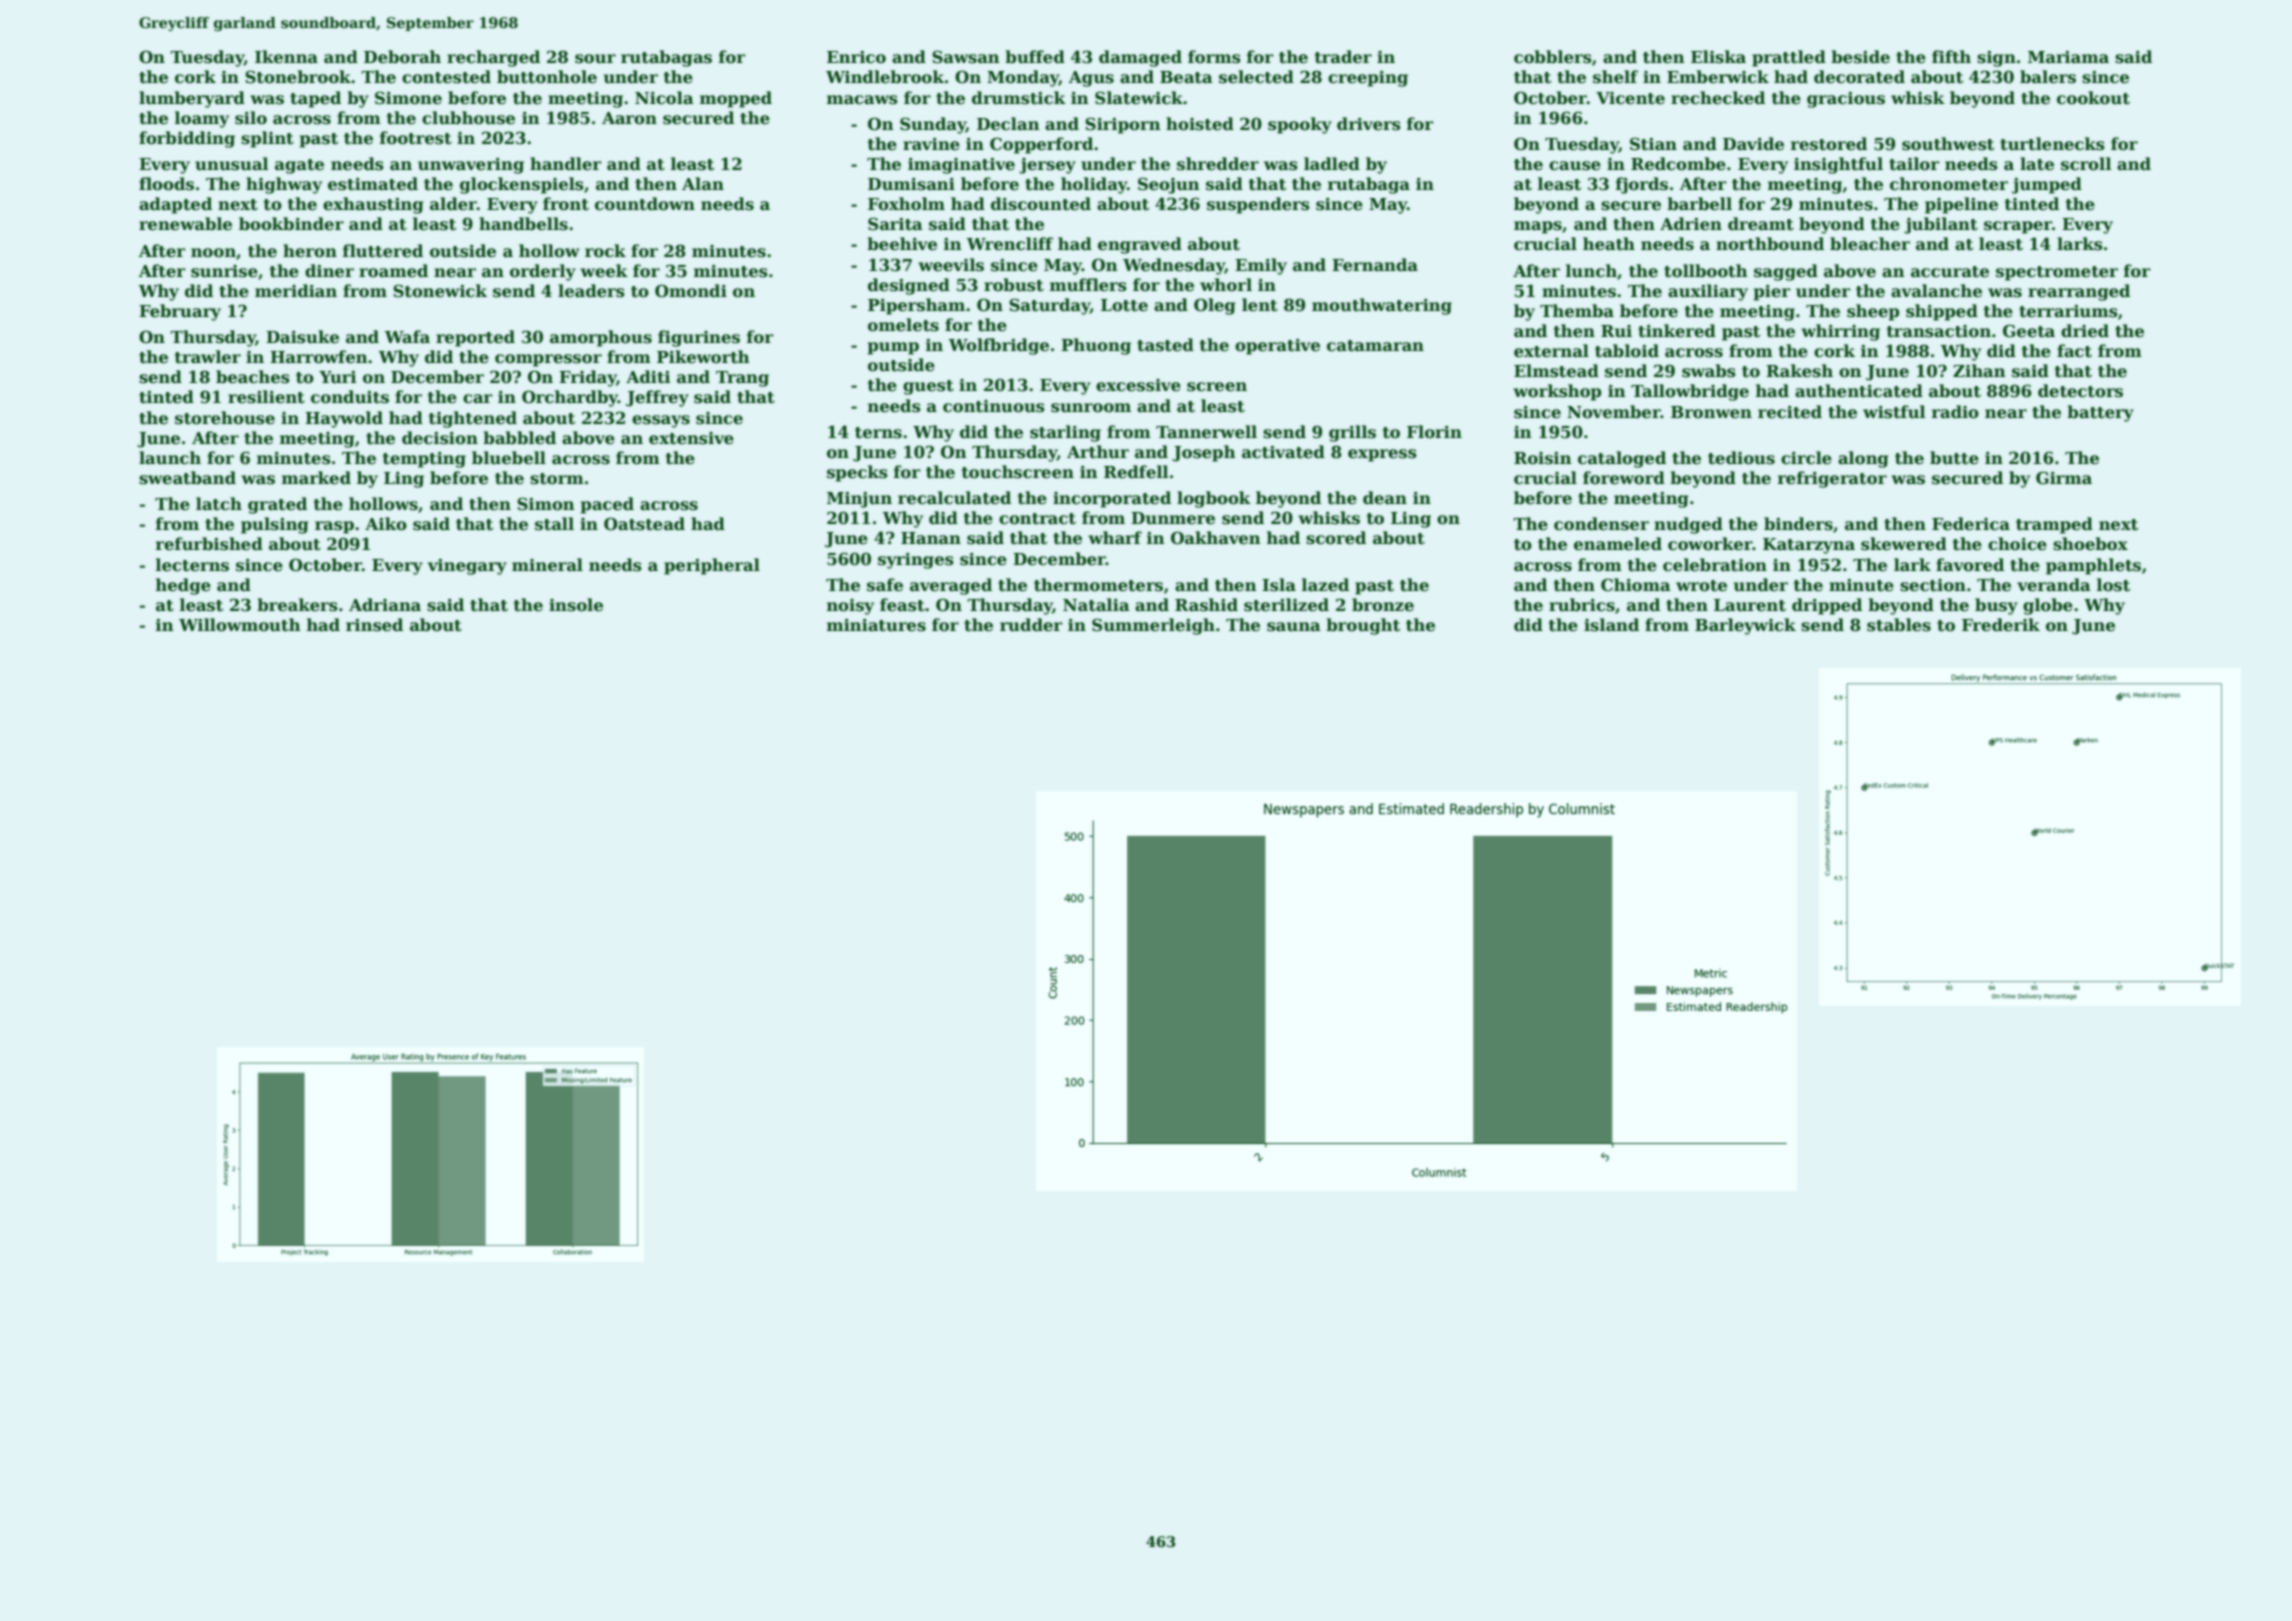 The image size is (2292, 1621). I want to click on forms, so click(1214, 57).
